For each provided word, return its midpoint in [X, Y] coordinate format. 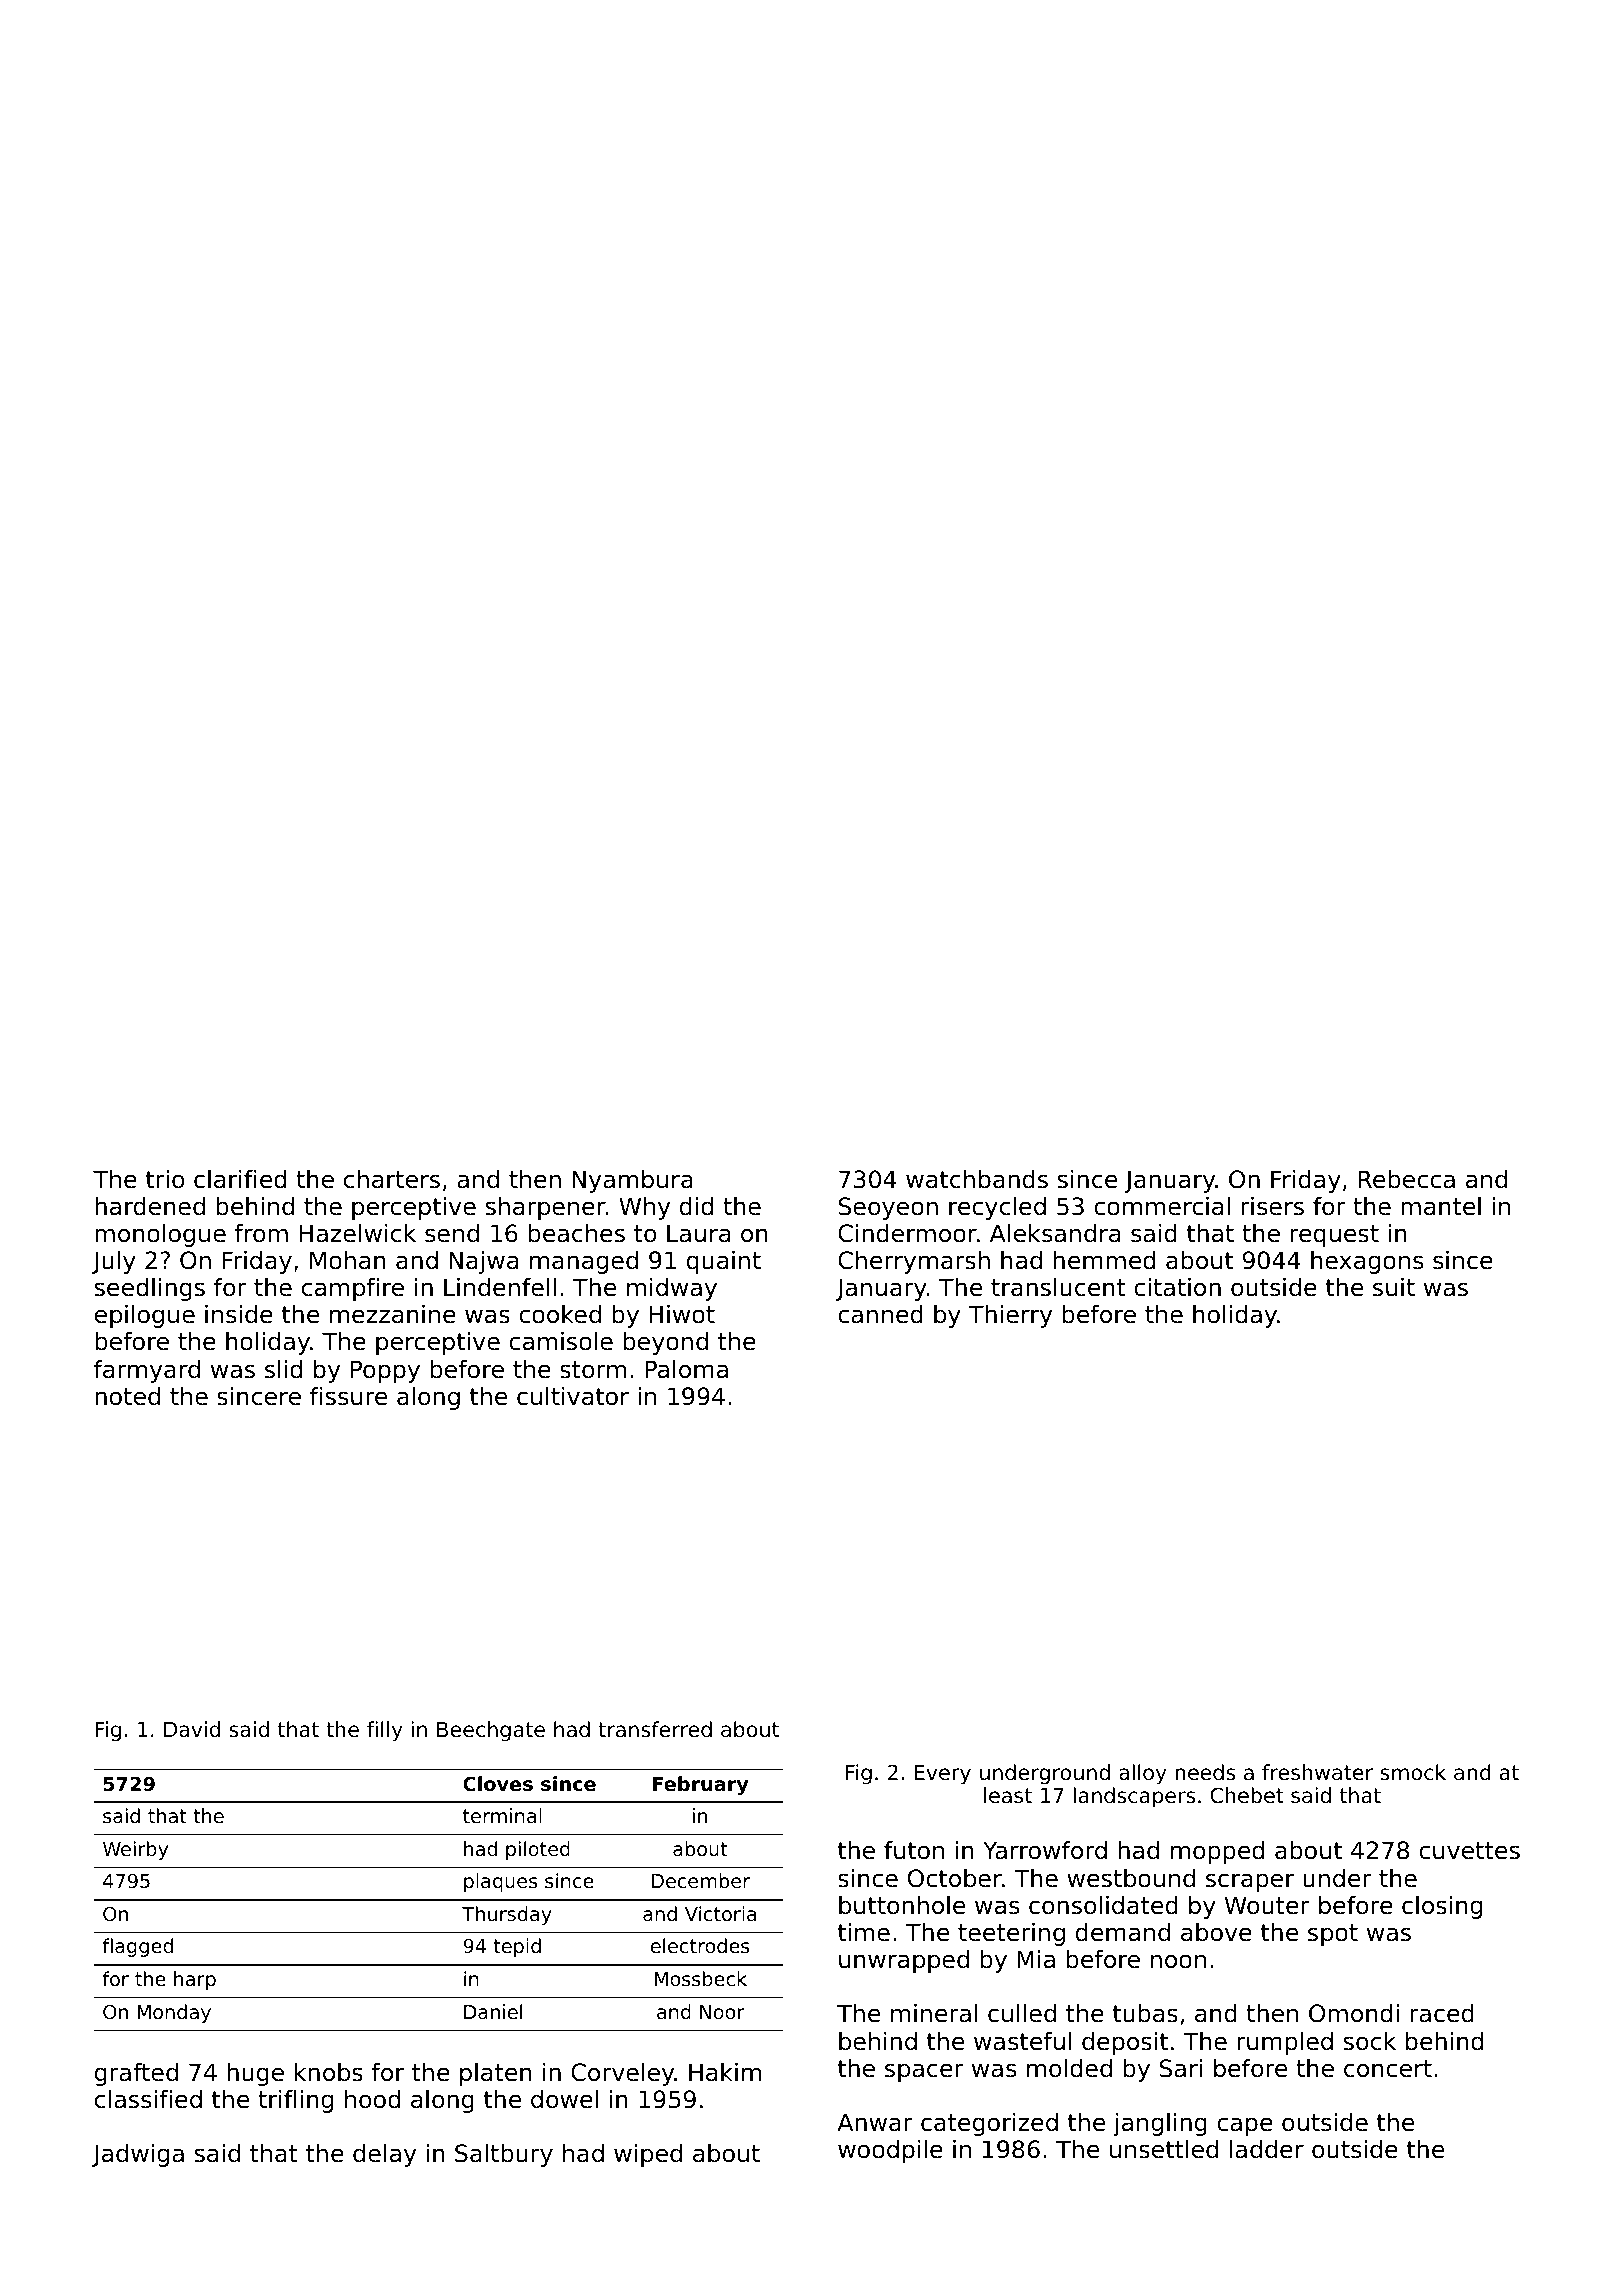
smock [1413, 1772]
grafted [136, 2074]
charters [392, 1179]
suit [1394, 1287]
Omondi [1354, 2013]
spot [1333, 1935]
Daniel [493, 2011]
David [192, 1729]
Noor [722, 2012]
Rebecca [1406, 1179]
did [696, 1206]
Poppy [385, 1371]
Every [943, 1775]
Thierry [1010, 1316]
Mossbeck [701, 1978]
